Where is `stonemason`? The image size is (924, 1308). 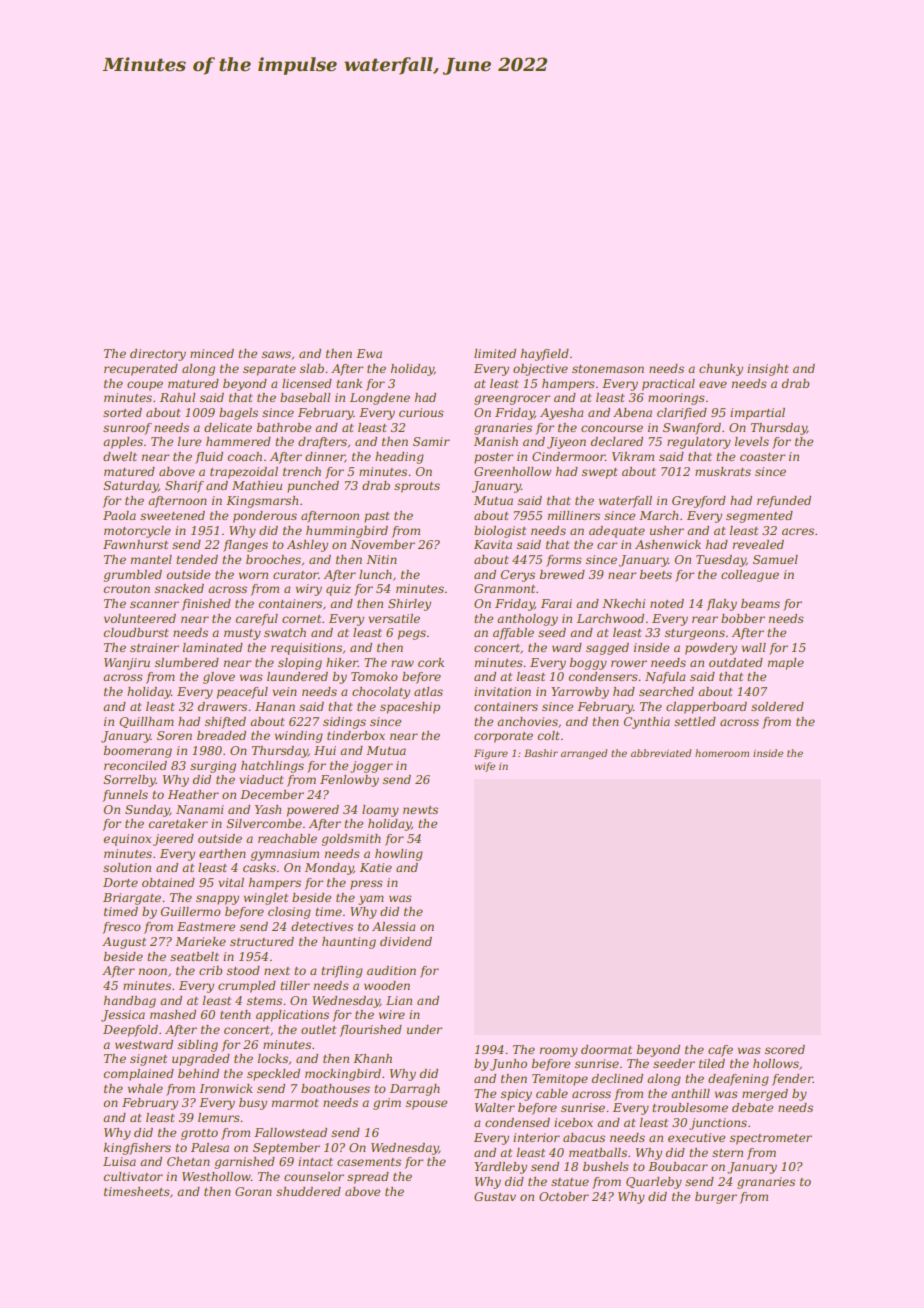
stonemason is located at coordinates (608, 369).
